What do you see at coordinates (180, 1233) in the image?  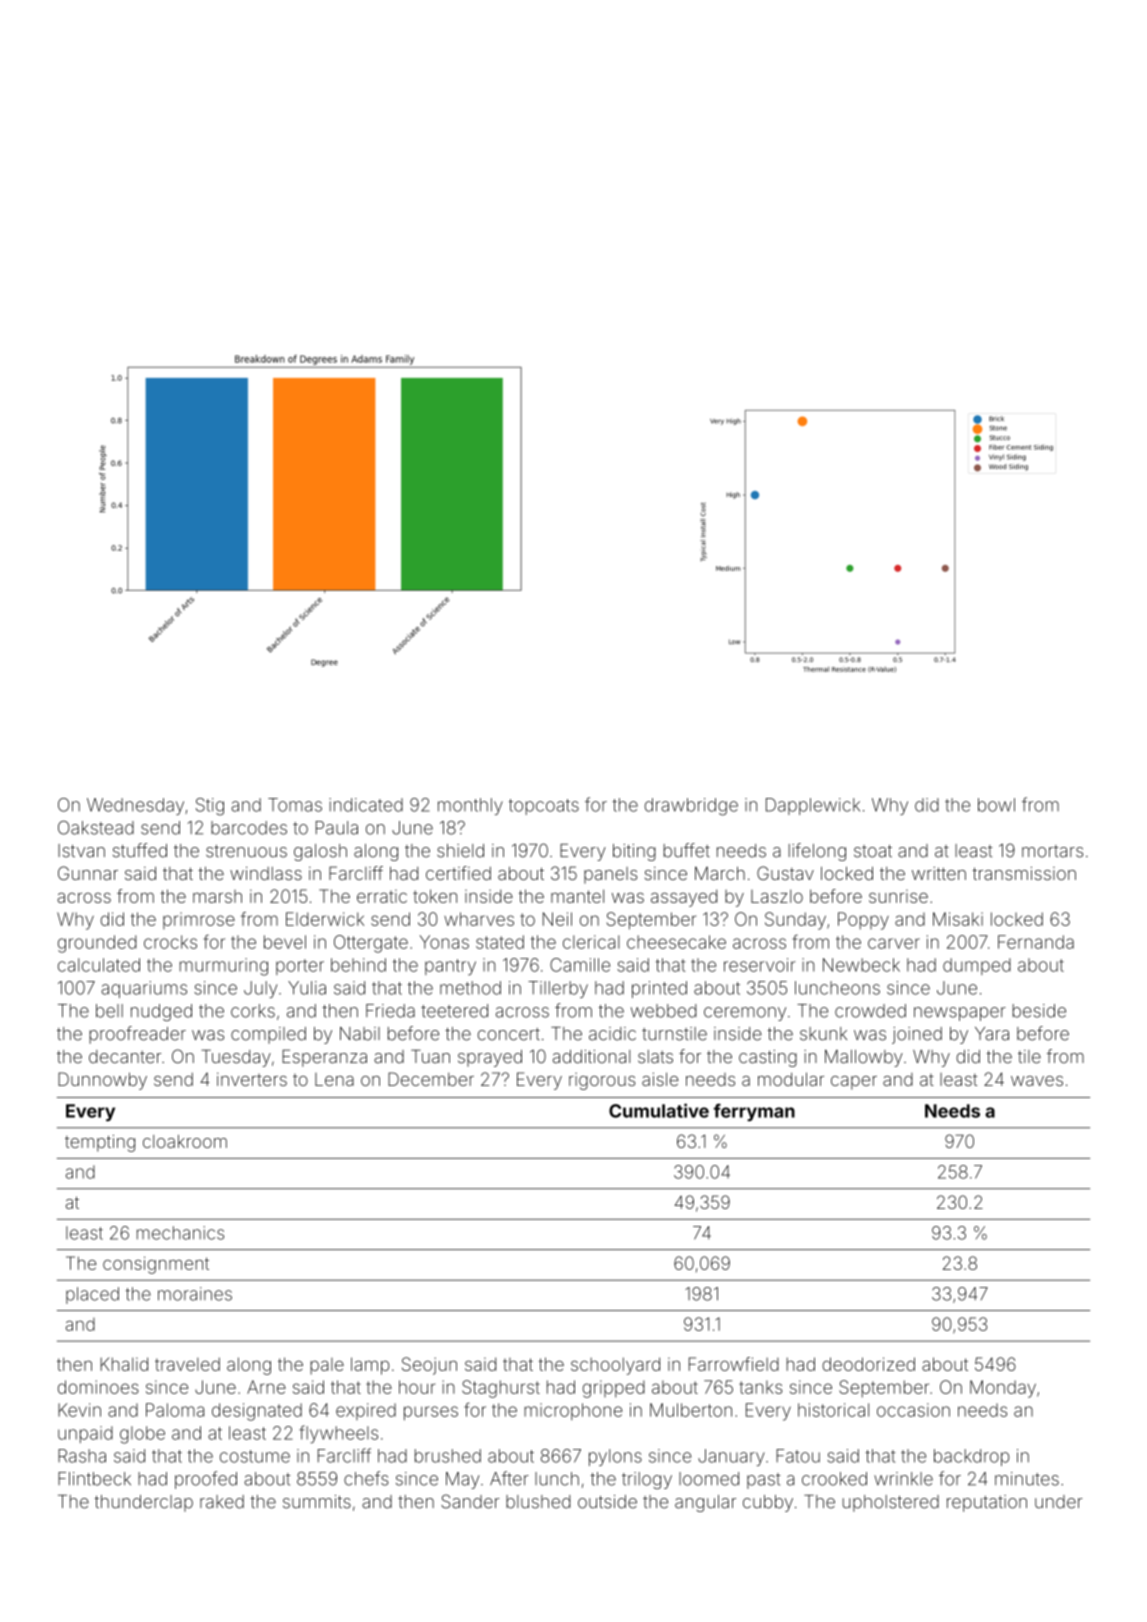 I see `mechanics` at bounding box center [180, 1233].
